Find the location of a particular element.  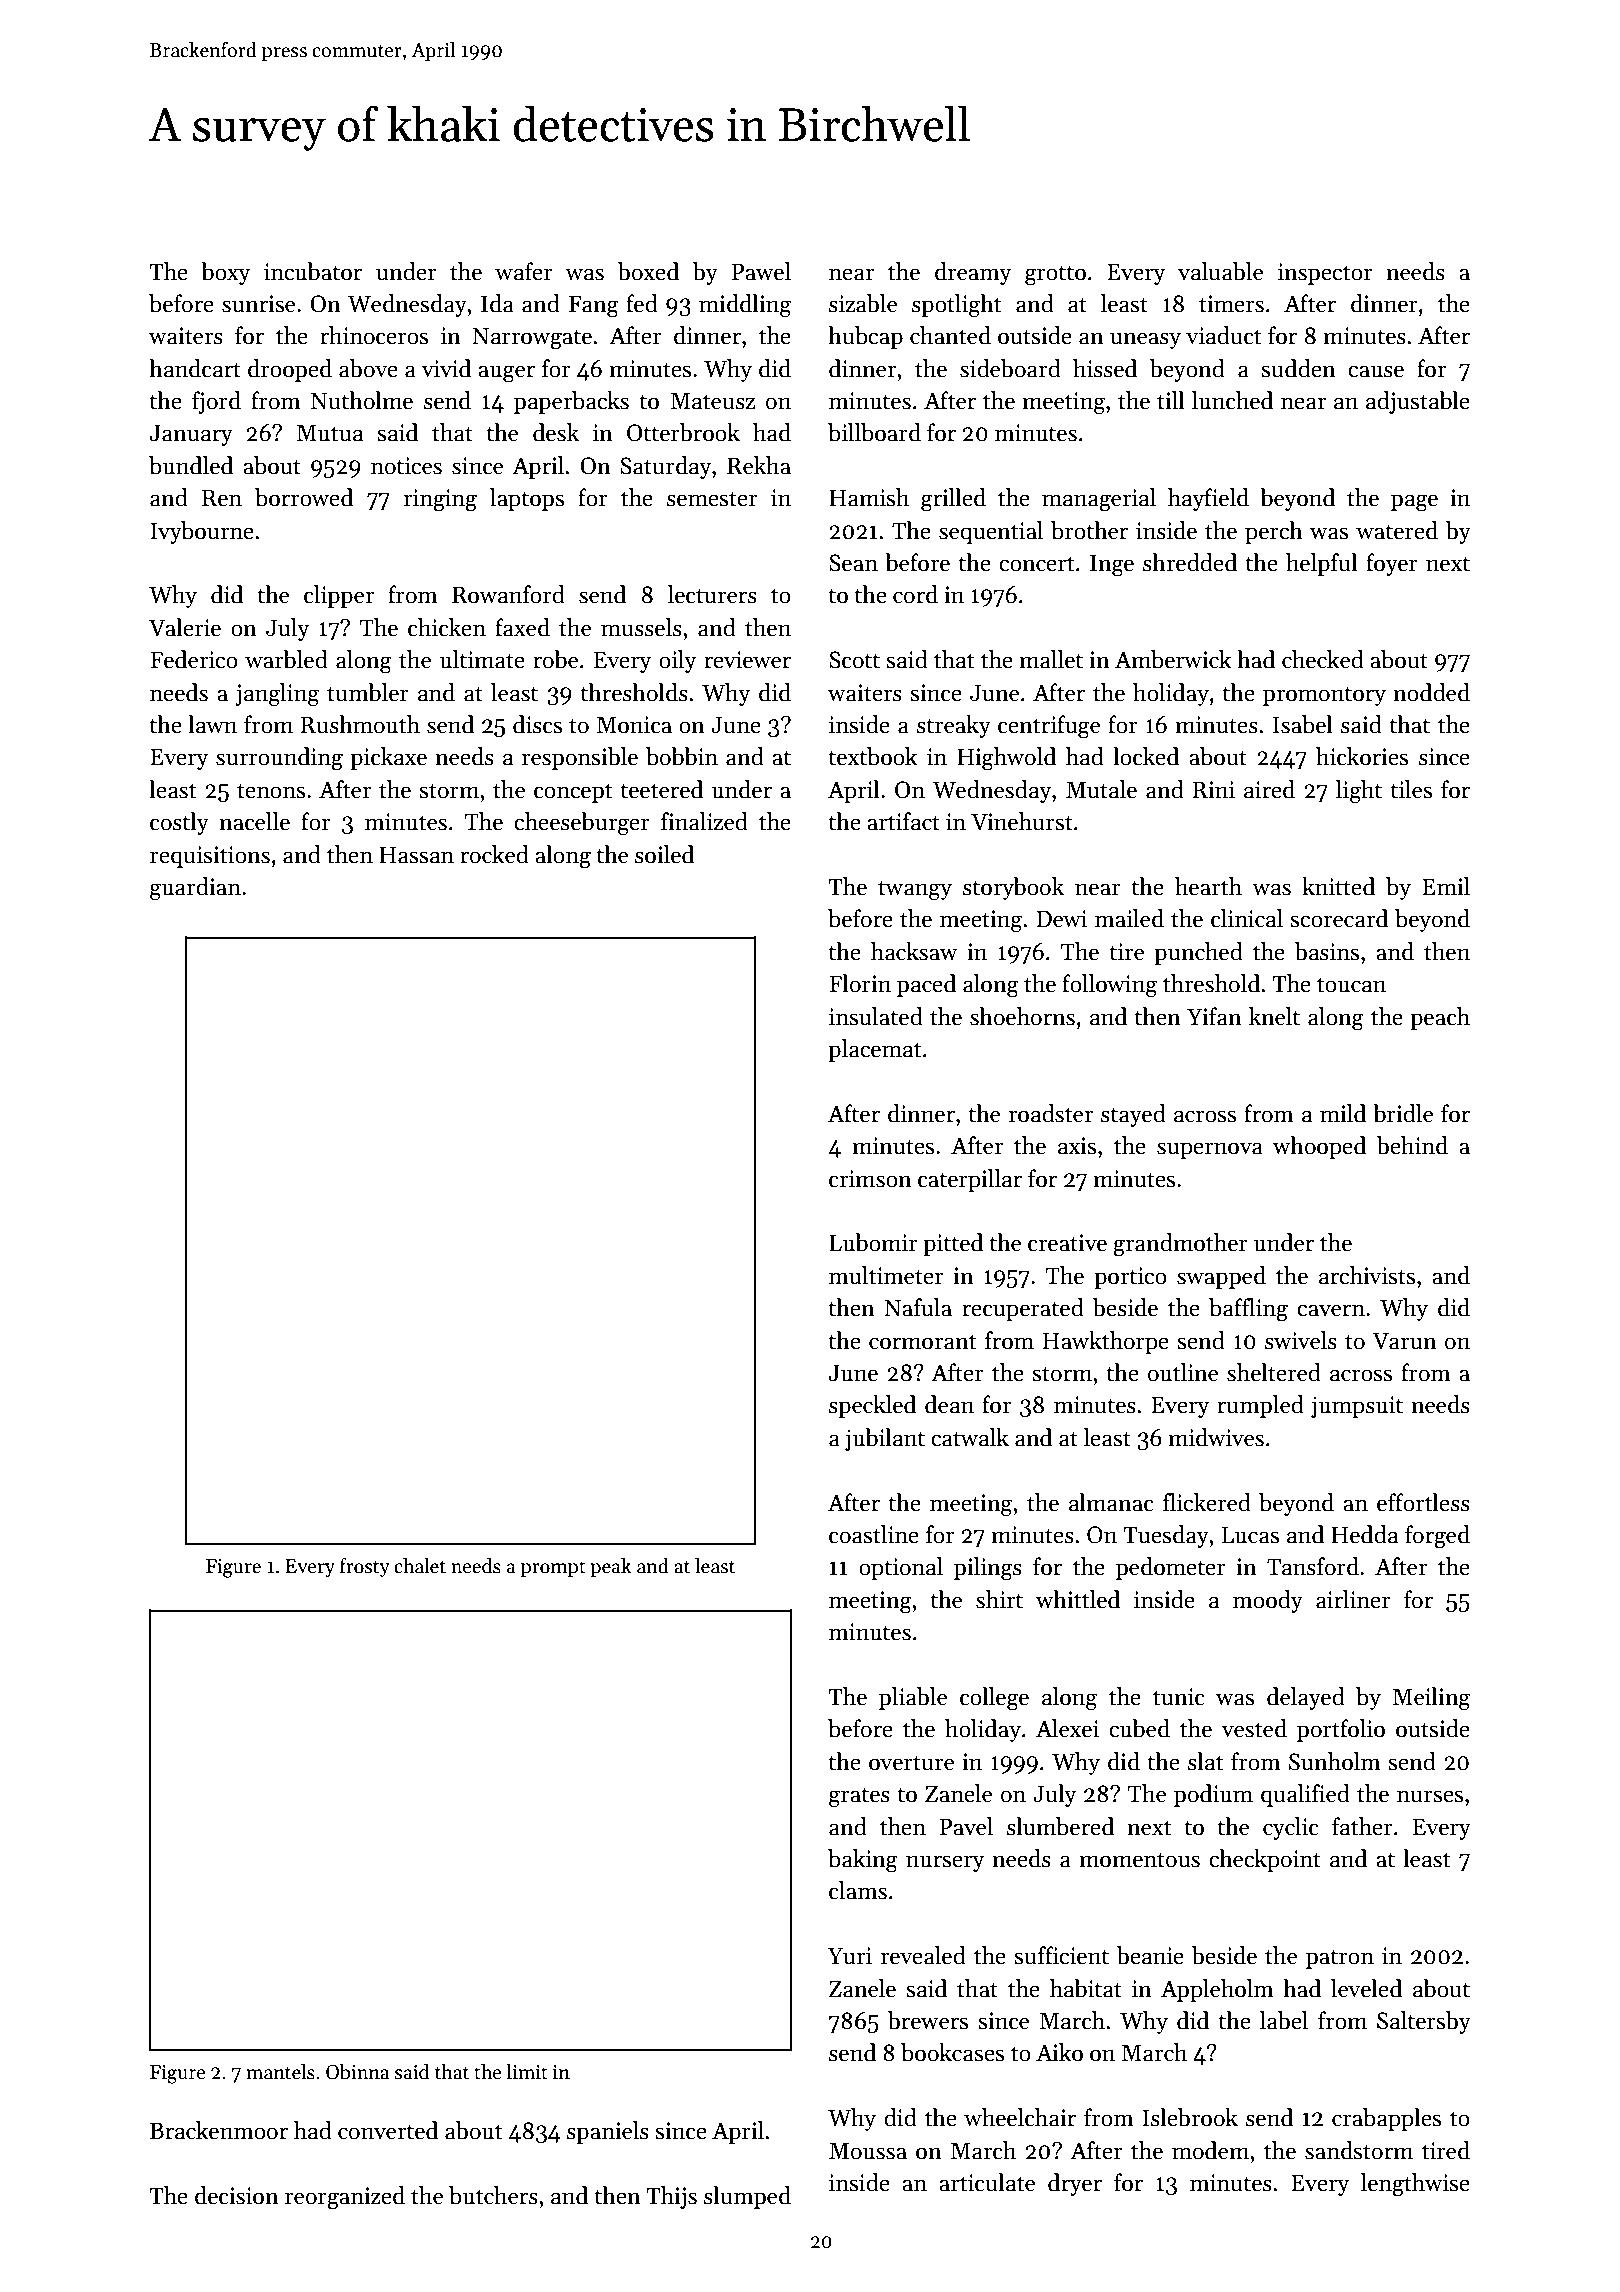

peach is located at coordinates (1440, 1018).
